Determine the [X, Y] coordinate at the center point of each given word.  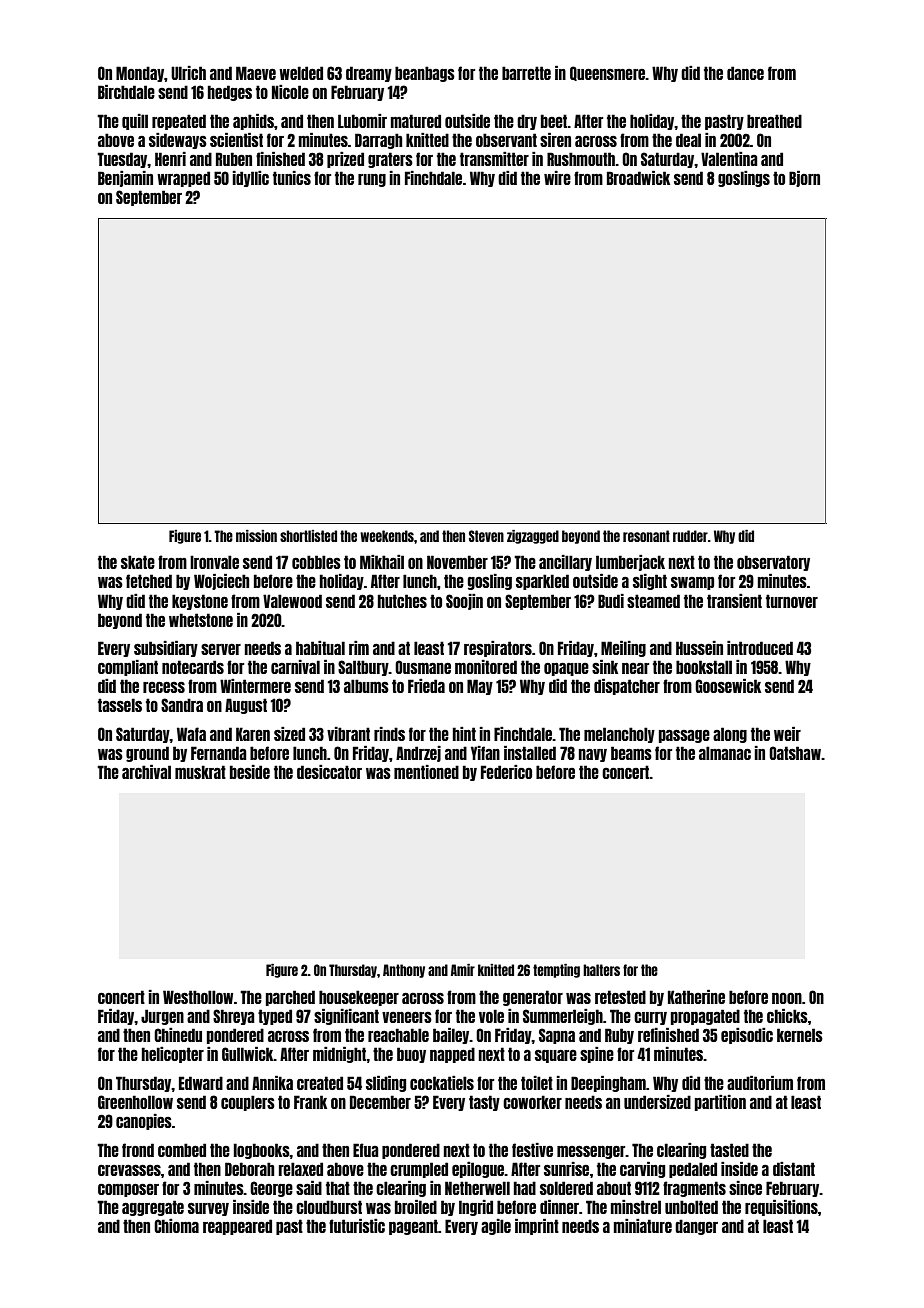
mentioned [426, 772]
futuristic [357, 1226]
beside [250, 772]
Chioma [176, 1226]
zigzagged [533, 537]
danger [696, 1227]
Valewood [292, 601]
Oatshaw [795, 753]
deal [688, 140]
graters [390, 160]
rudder [690, 536]
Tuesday [122, 160]
